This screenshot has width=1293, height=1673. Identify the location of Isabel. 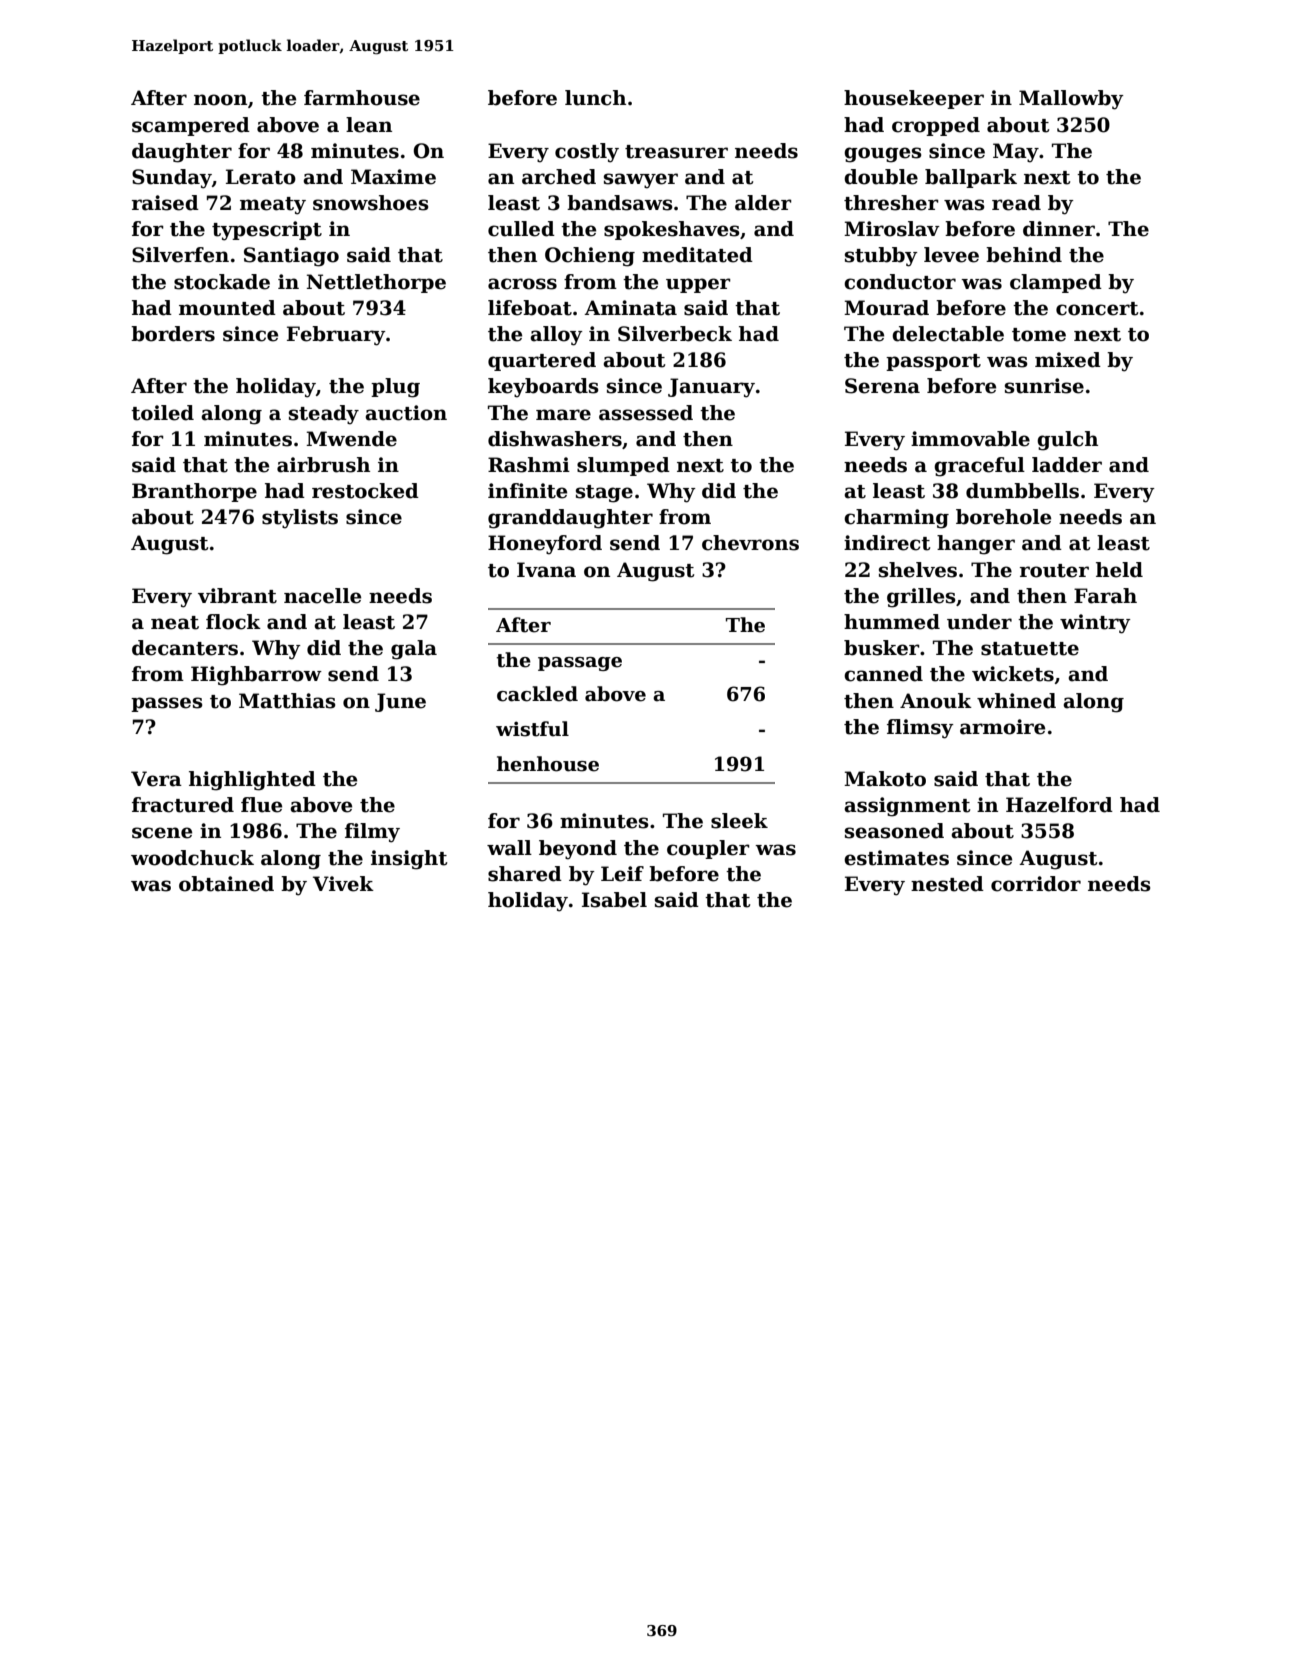
(614, 900).
